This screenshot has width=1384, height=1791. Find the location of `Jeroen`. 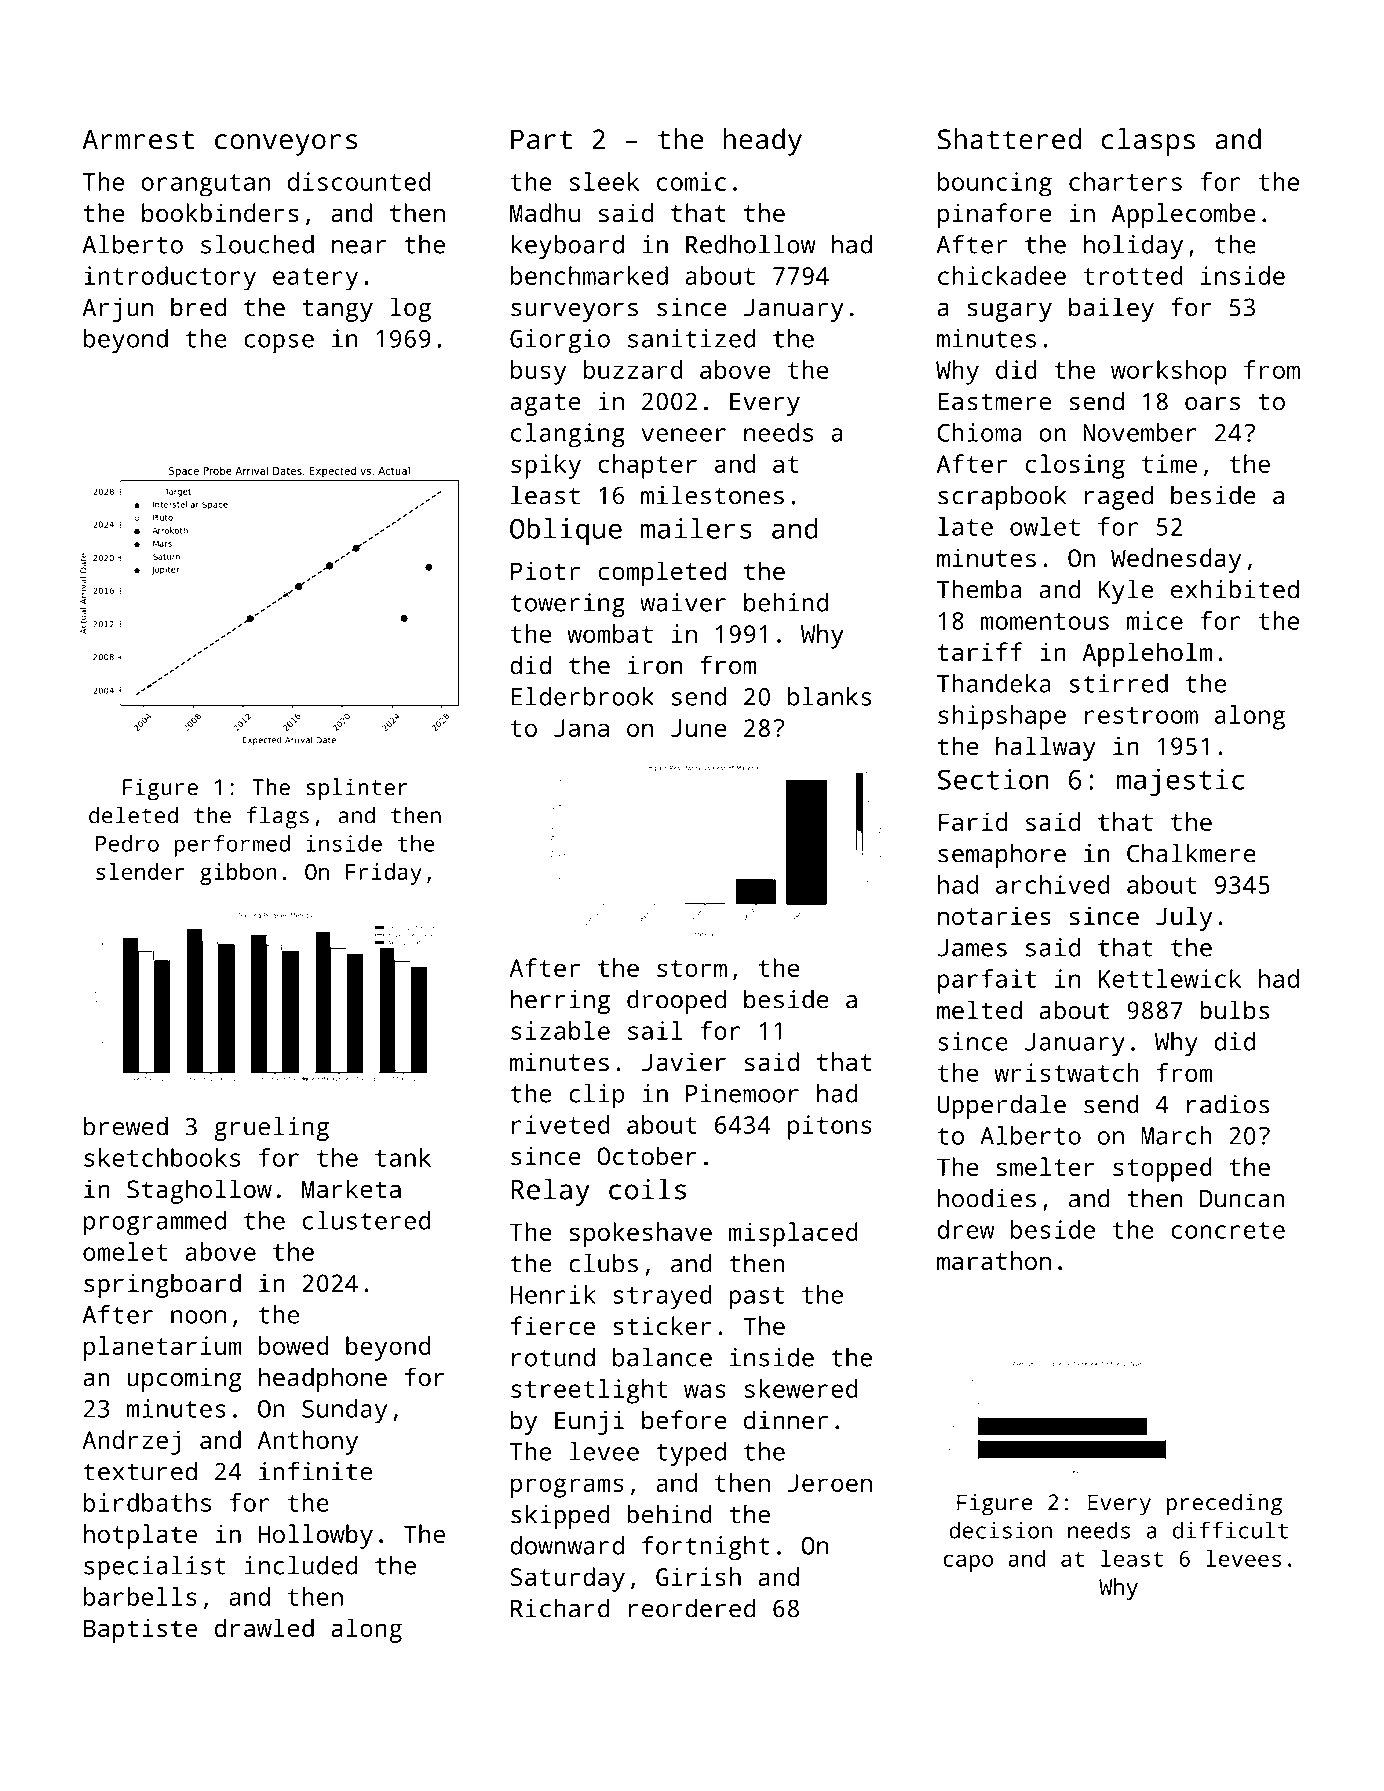

Jeroen is located at coordinates (830, 1483).
